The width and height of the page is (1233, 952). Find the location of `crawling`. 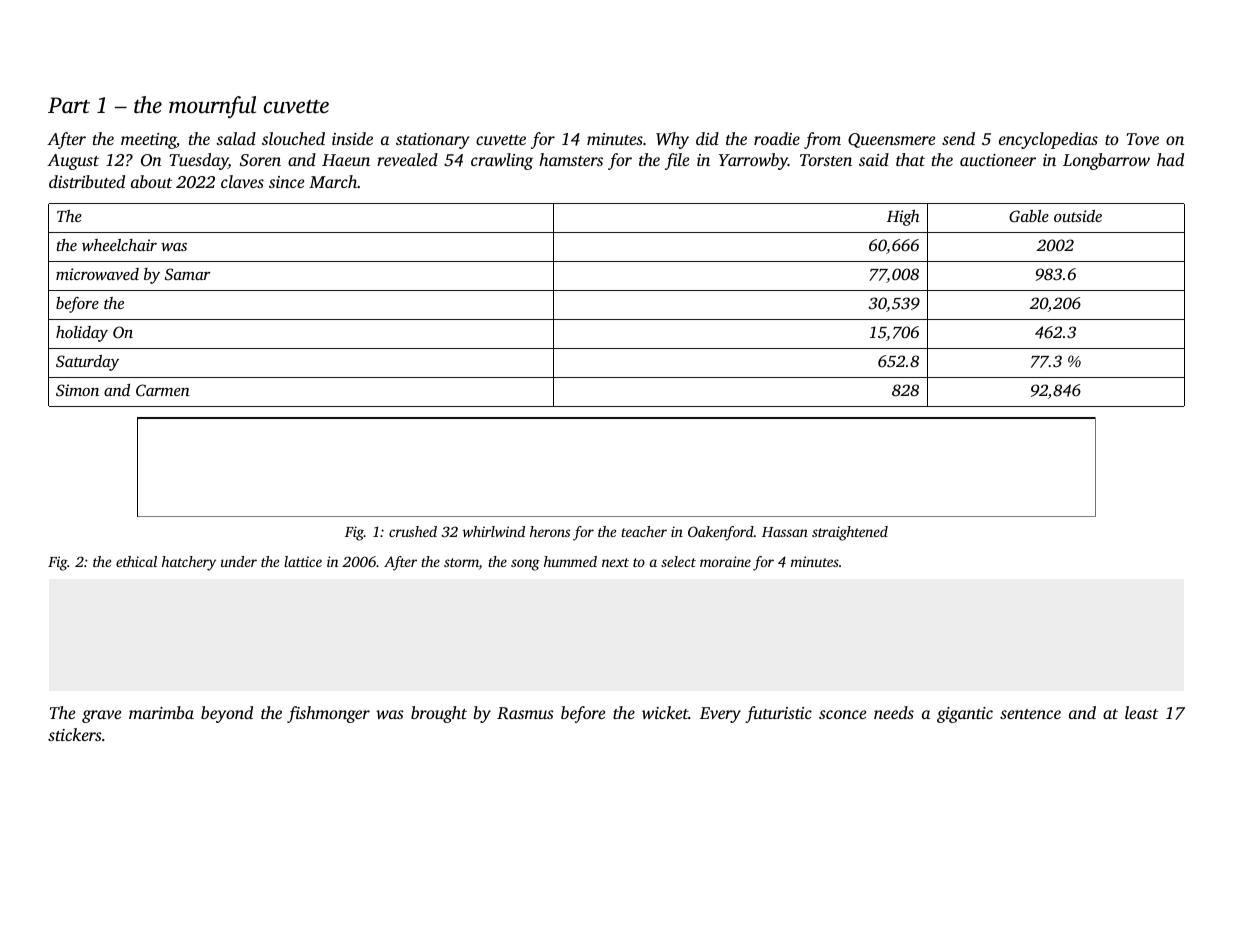

crawling is located at coordinates (502, 161).
